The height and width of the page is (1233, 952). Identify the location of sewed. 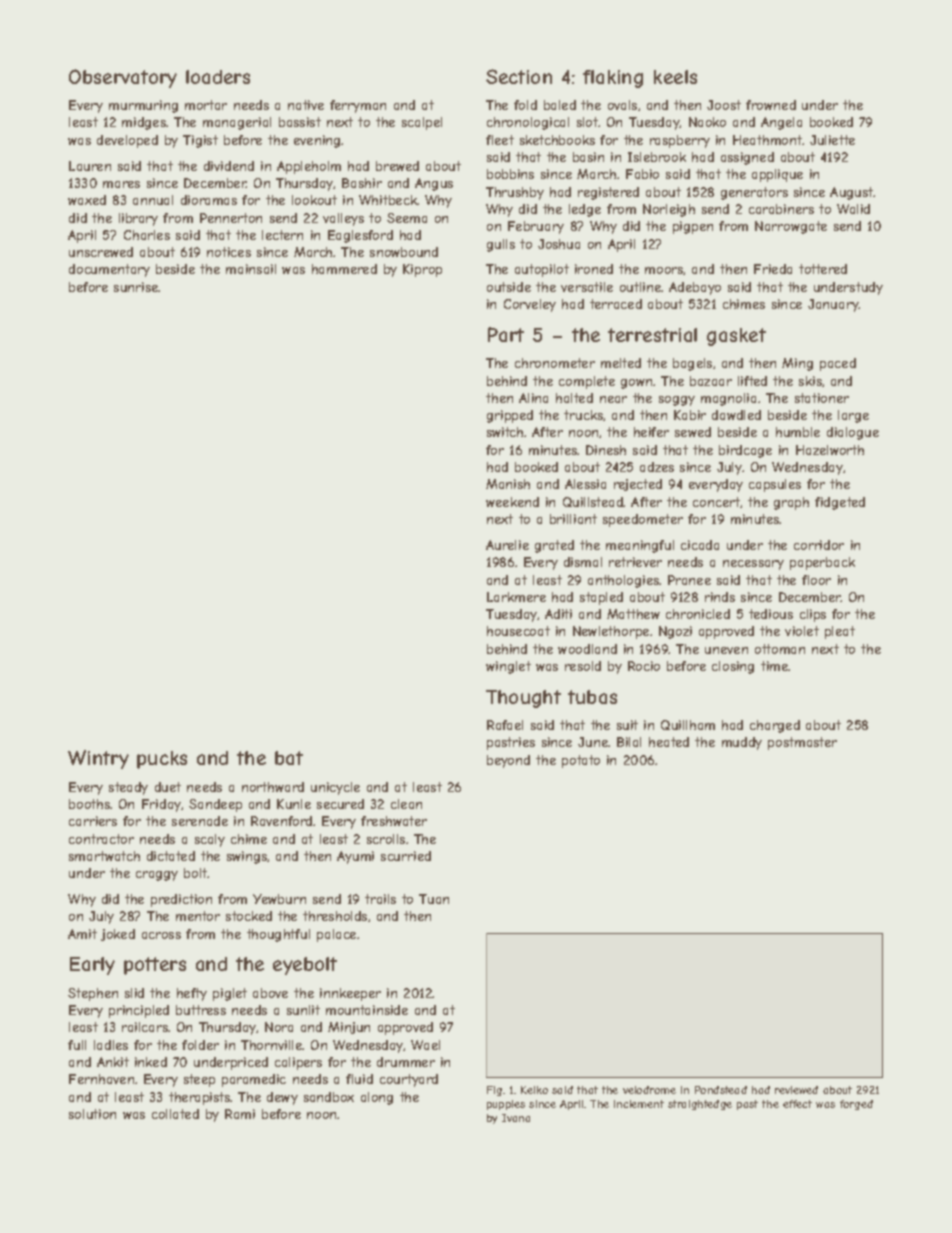
(693, 432).
